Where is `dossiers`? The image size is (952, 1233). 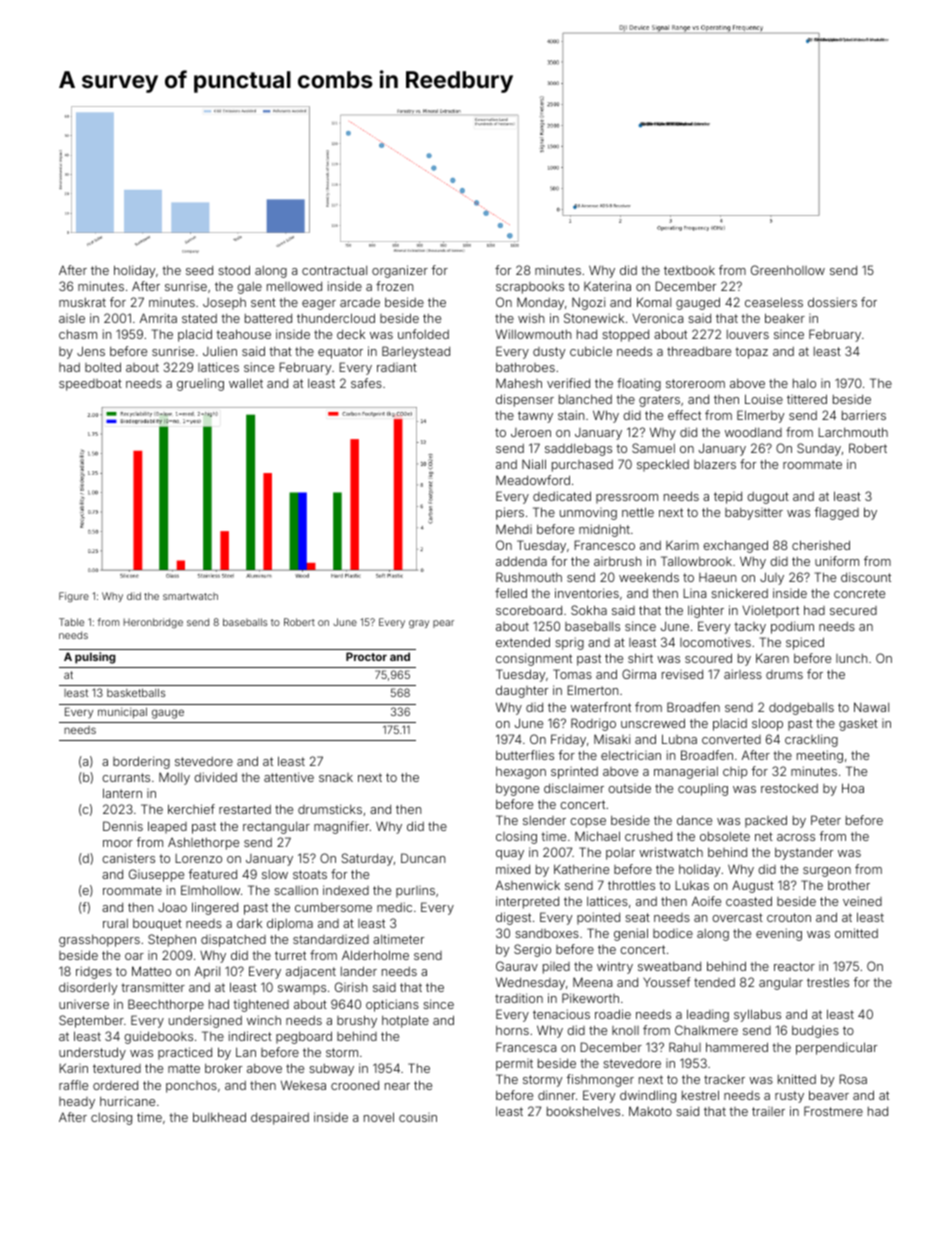
dossiers is located at coordinates (832, 302).
